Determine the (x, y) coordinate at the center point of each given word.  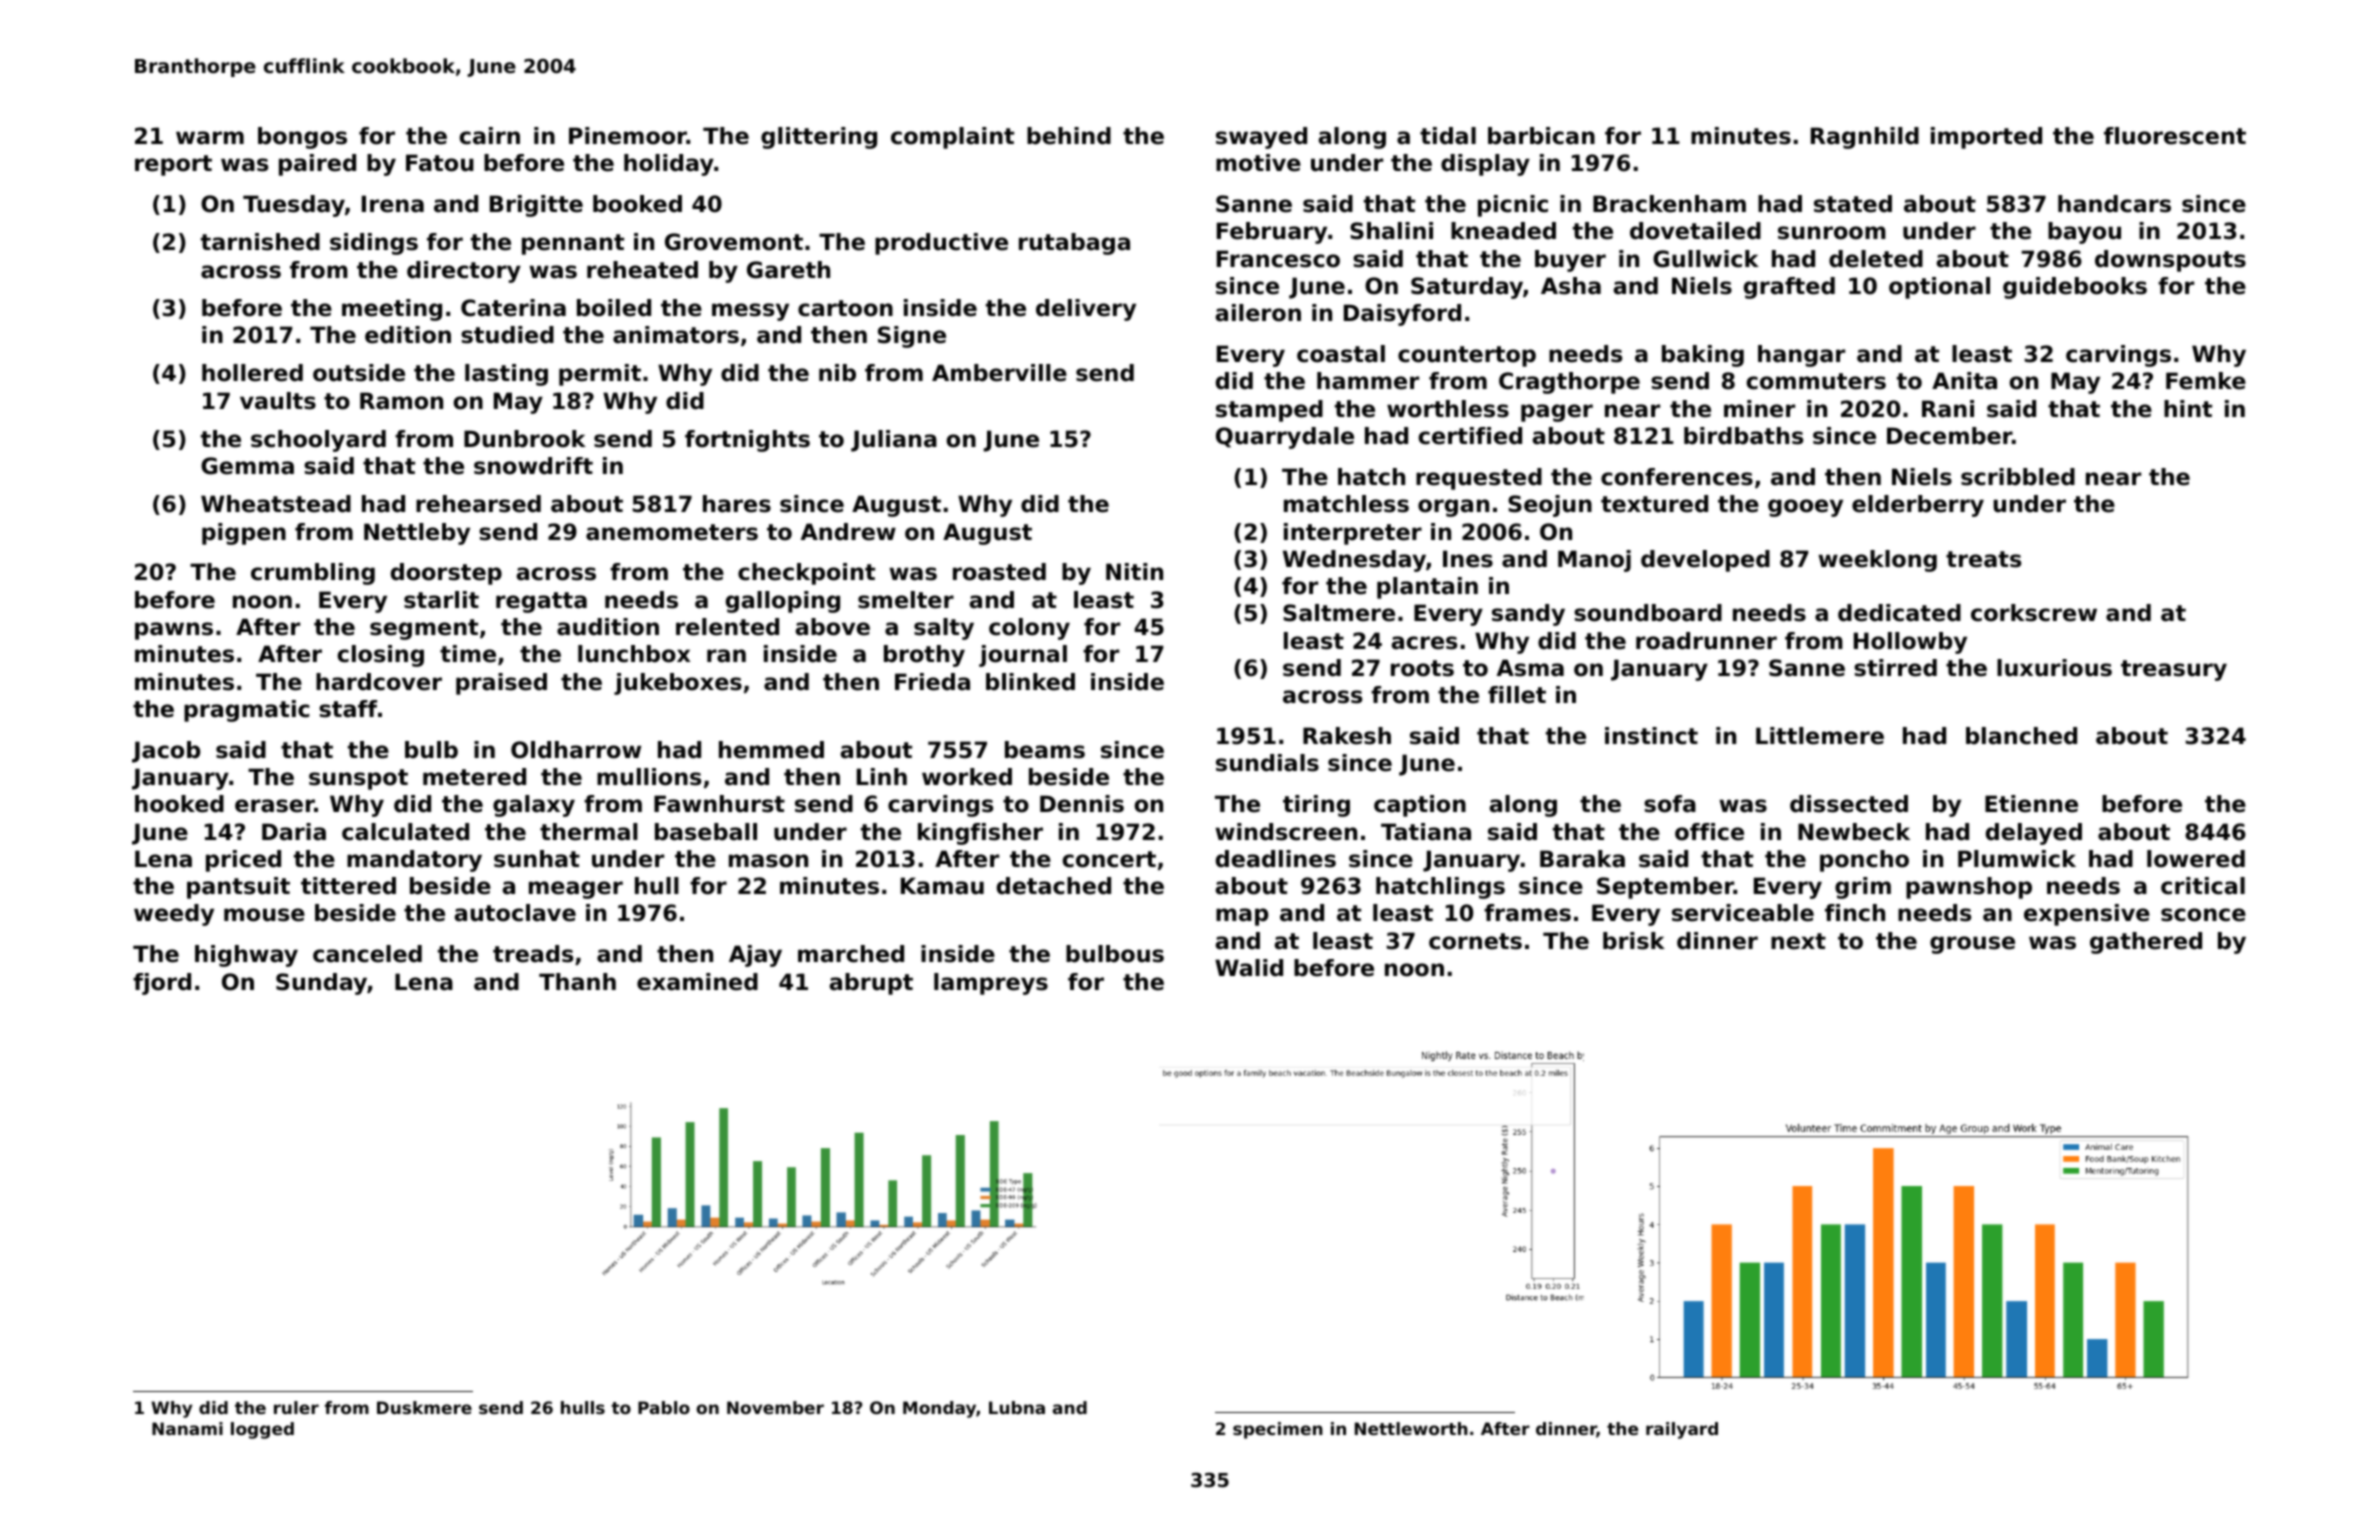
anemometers (672, 532)
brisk (1634, 941)
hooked (179, 804)
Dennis (1082, 804)
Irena (393, 204)
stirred (1895, 668)
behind (1069, 136)
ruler (296, 1407)
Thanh (577, 982)
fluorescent (2175, 136)
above (832, 627)
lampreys (991, 984)
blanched (2021, 736)
